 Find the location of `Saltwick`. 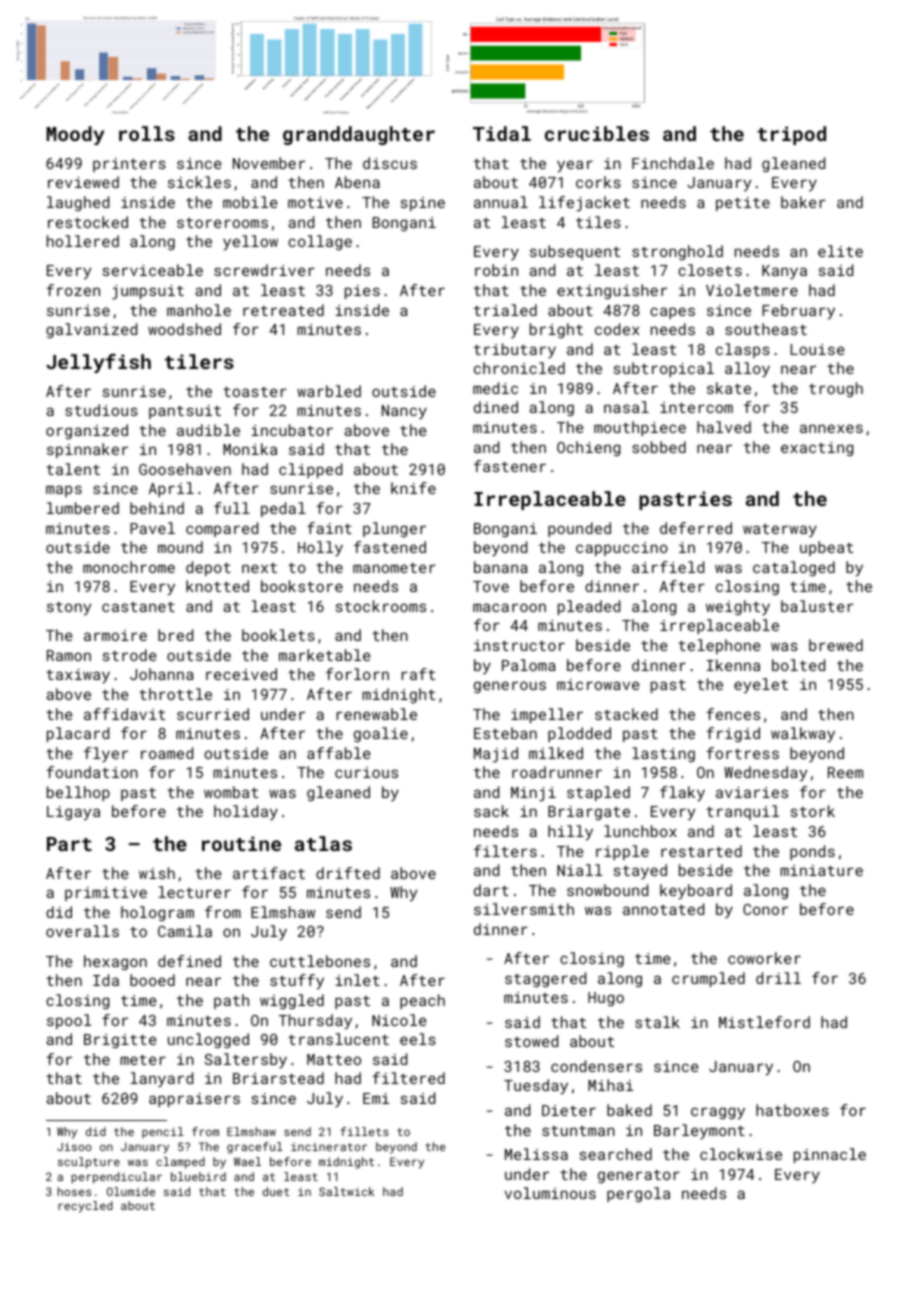

Saltwick is located at coordinates (346, 1191).
